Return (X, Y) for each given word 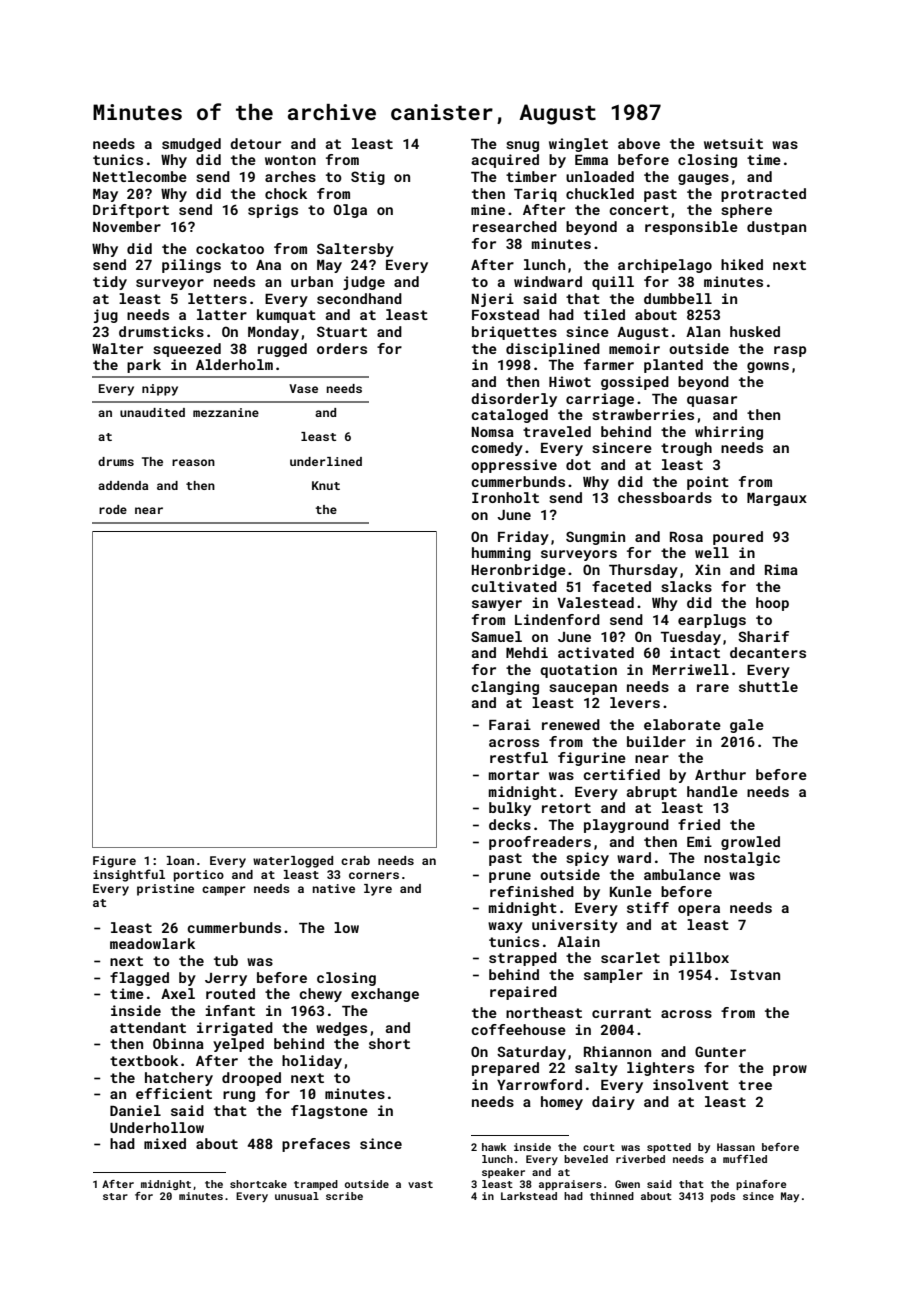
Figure (114, 862)
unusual (297, 1196)
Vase (303, 388)
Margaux (777, 499)
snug (522, 146)
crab (355, 860)
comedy (497, 449)
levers (635, 702)
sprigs (273, 211)
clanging (505, 688)
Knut (326, 485)
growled (750, 843)
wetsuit (733, 143)
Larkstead (529, 1196)
